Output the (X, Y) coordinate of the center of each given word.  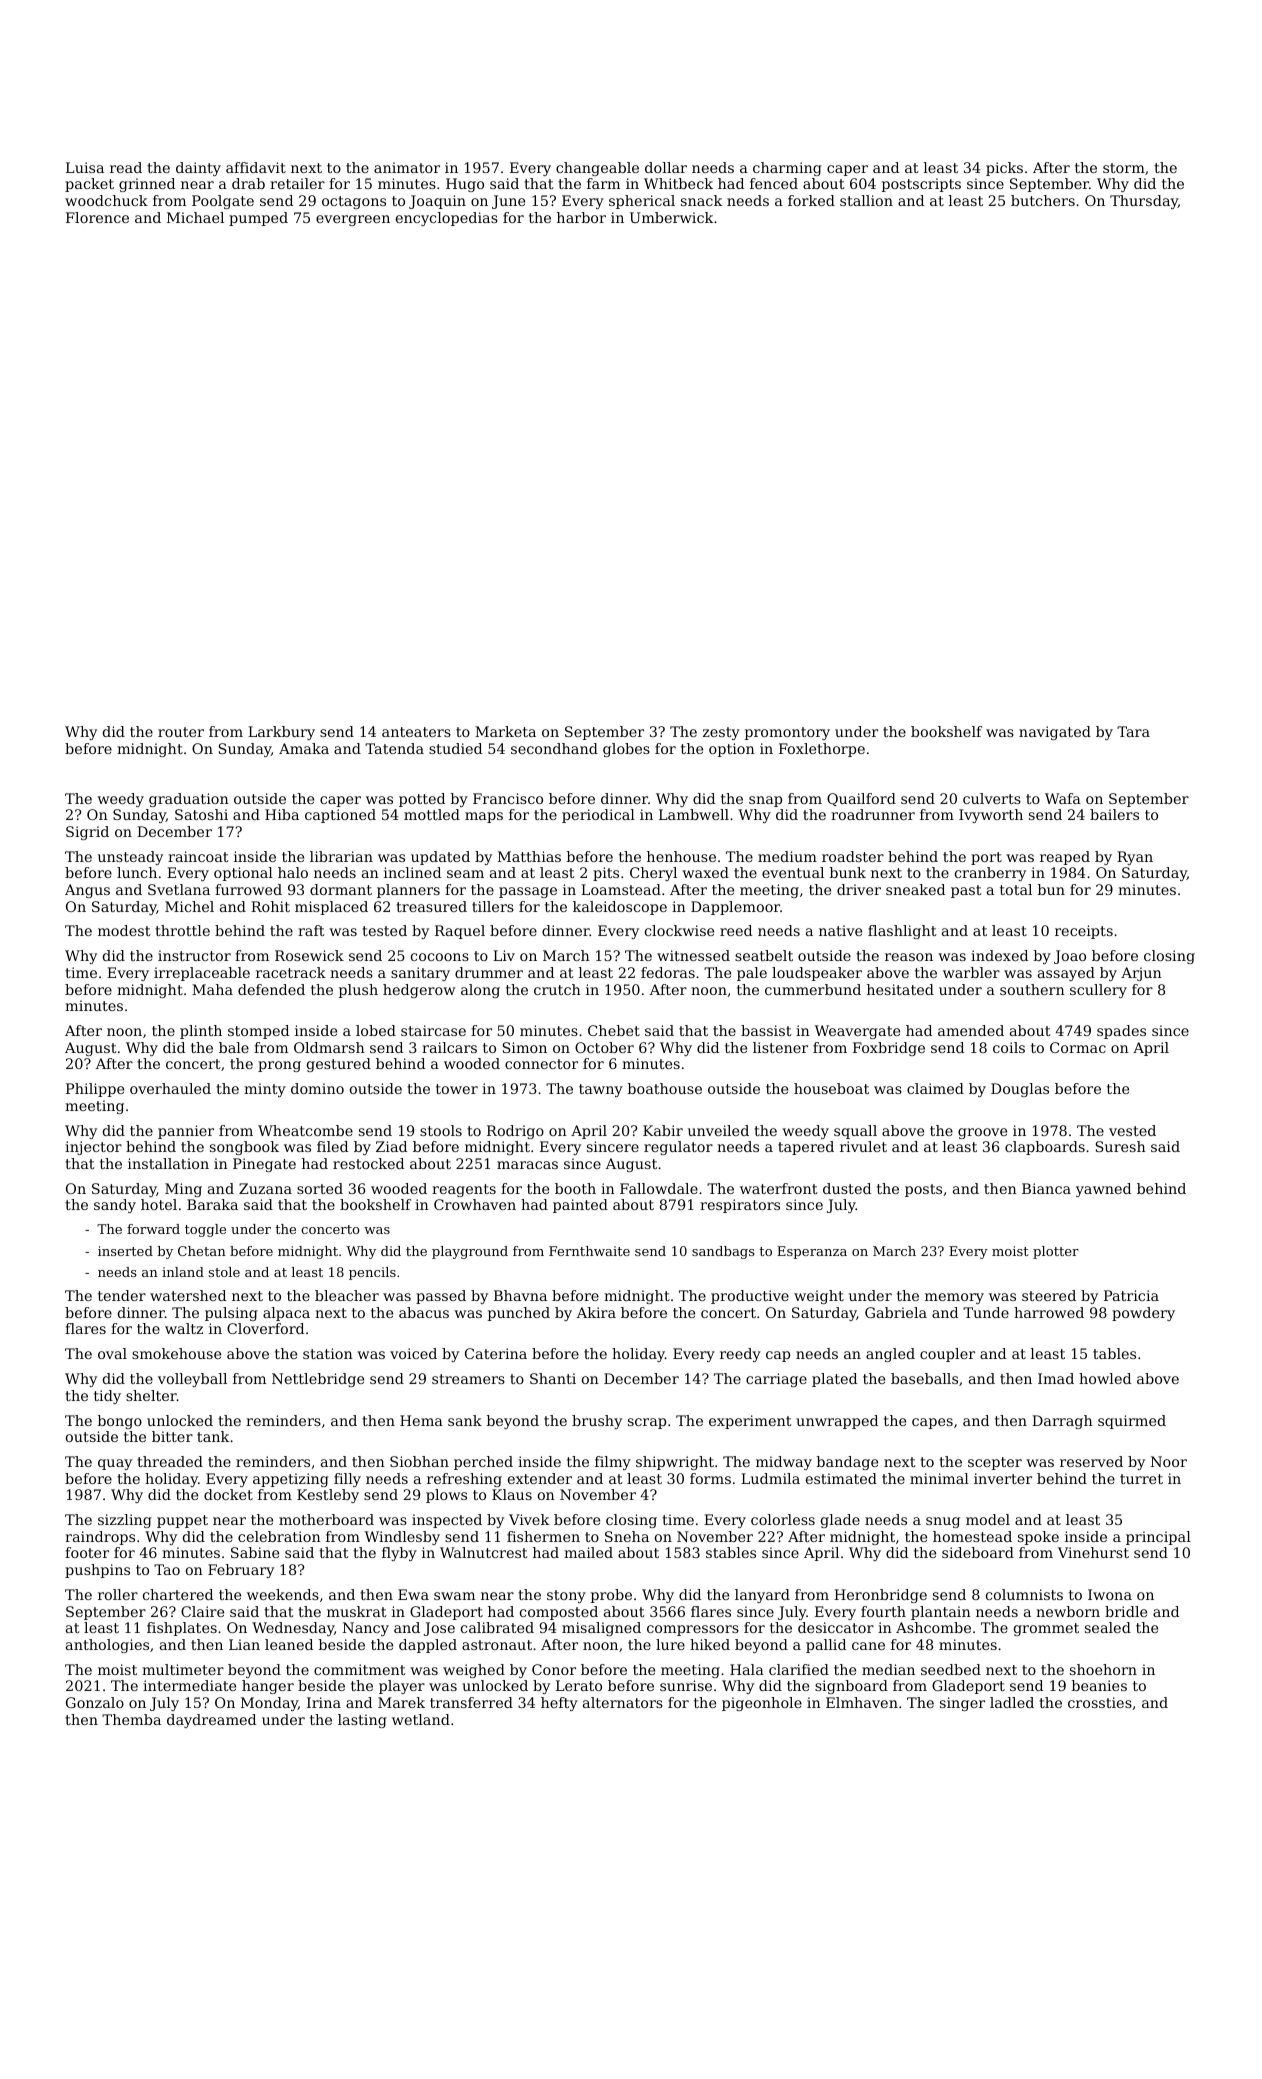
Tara (1133, 731)
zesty (721, 733)
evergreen (353, 220)
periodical (598, 816)
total (1016, 889)
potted (422, 800)
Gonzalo (95, 1702)
